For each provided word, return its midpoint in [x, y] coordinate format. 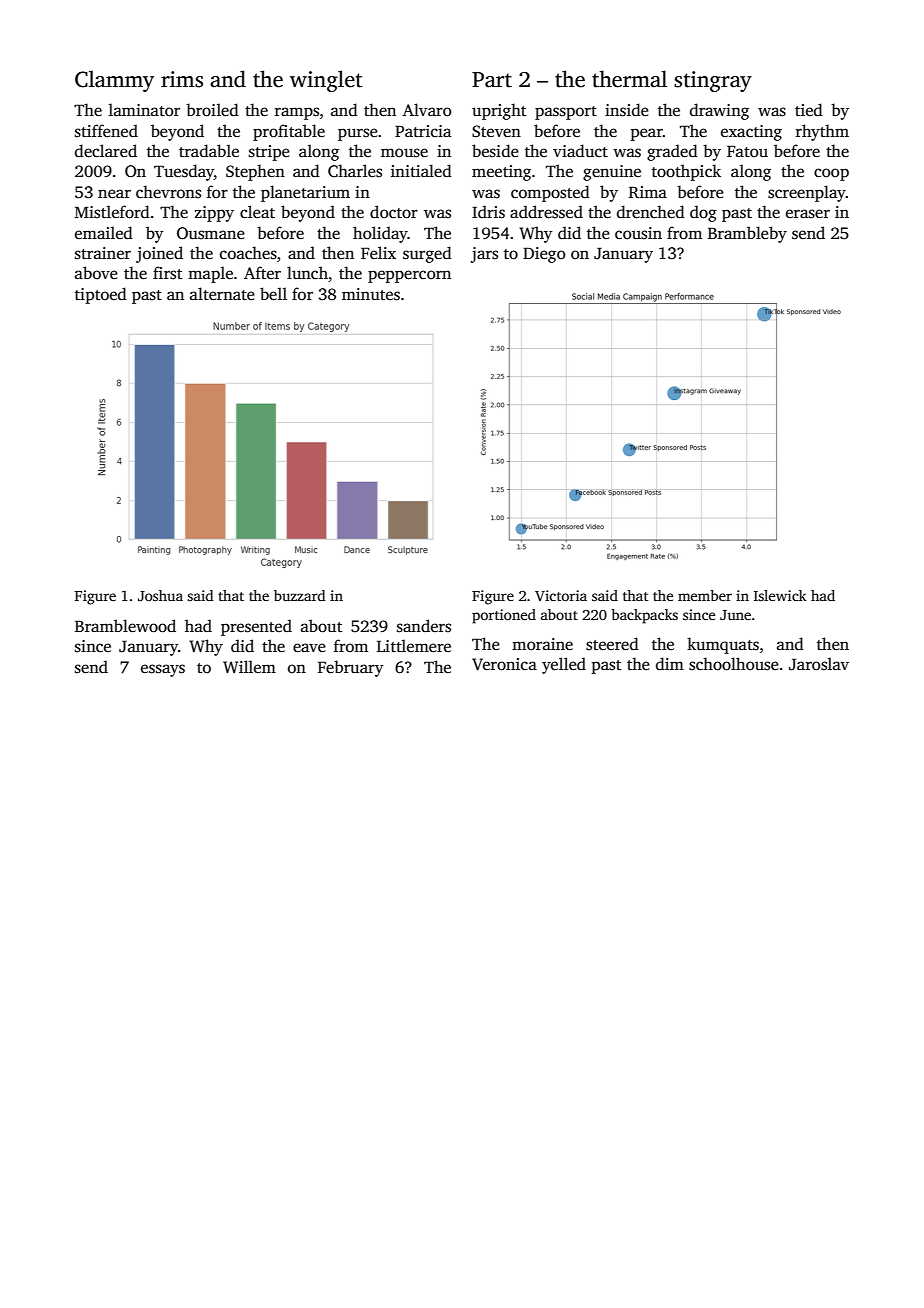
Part [492, 80]
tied [809, 109]
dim [670, 663]
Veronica [504, 664]
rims [182, 79]
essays [163, 670]
